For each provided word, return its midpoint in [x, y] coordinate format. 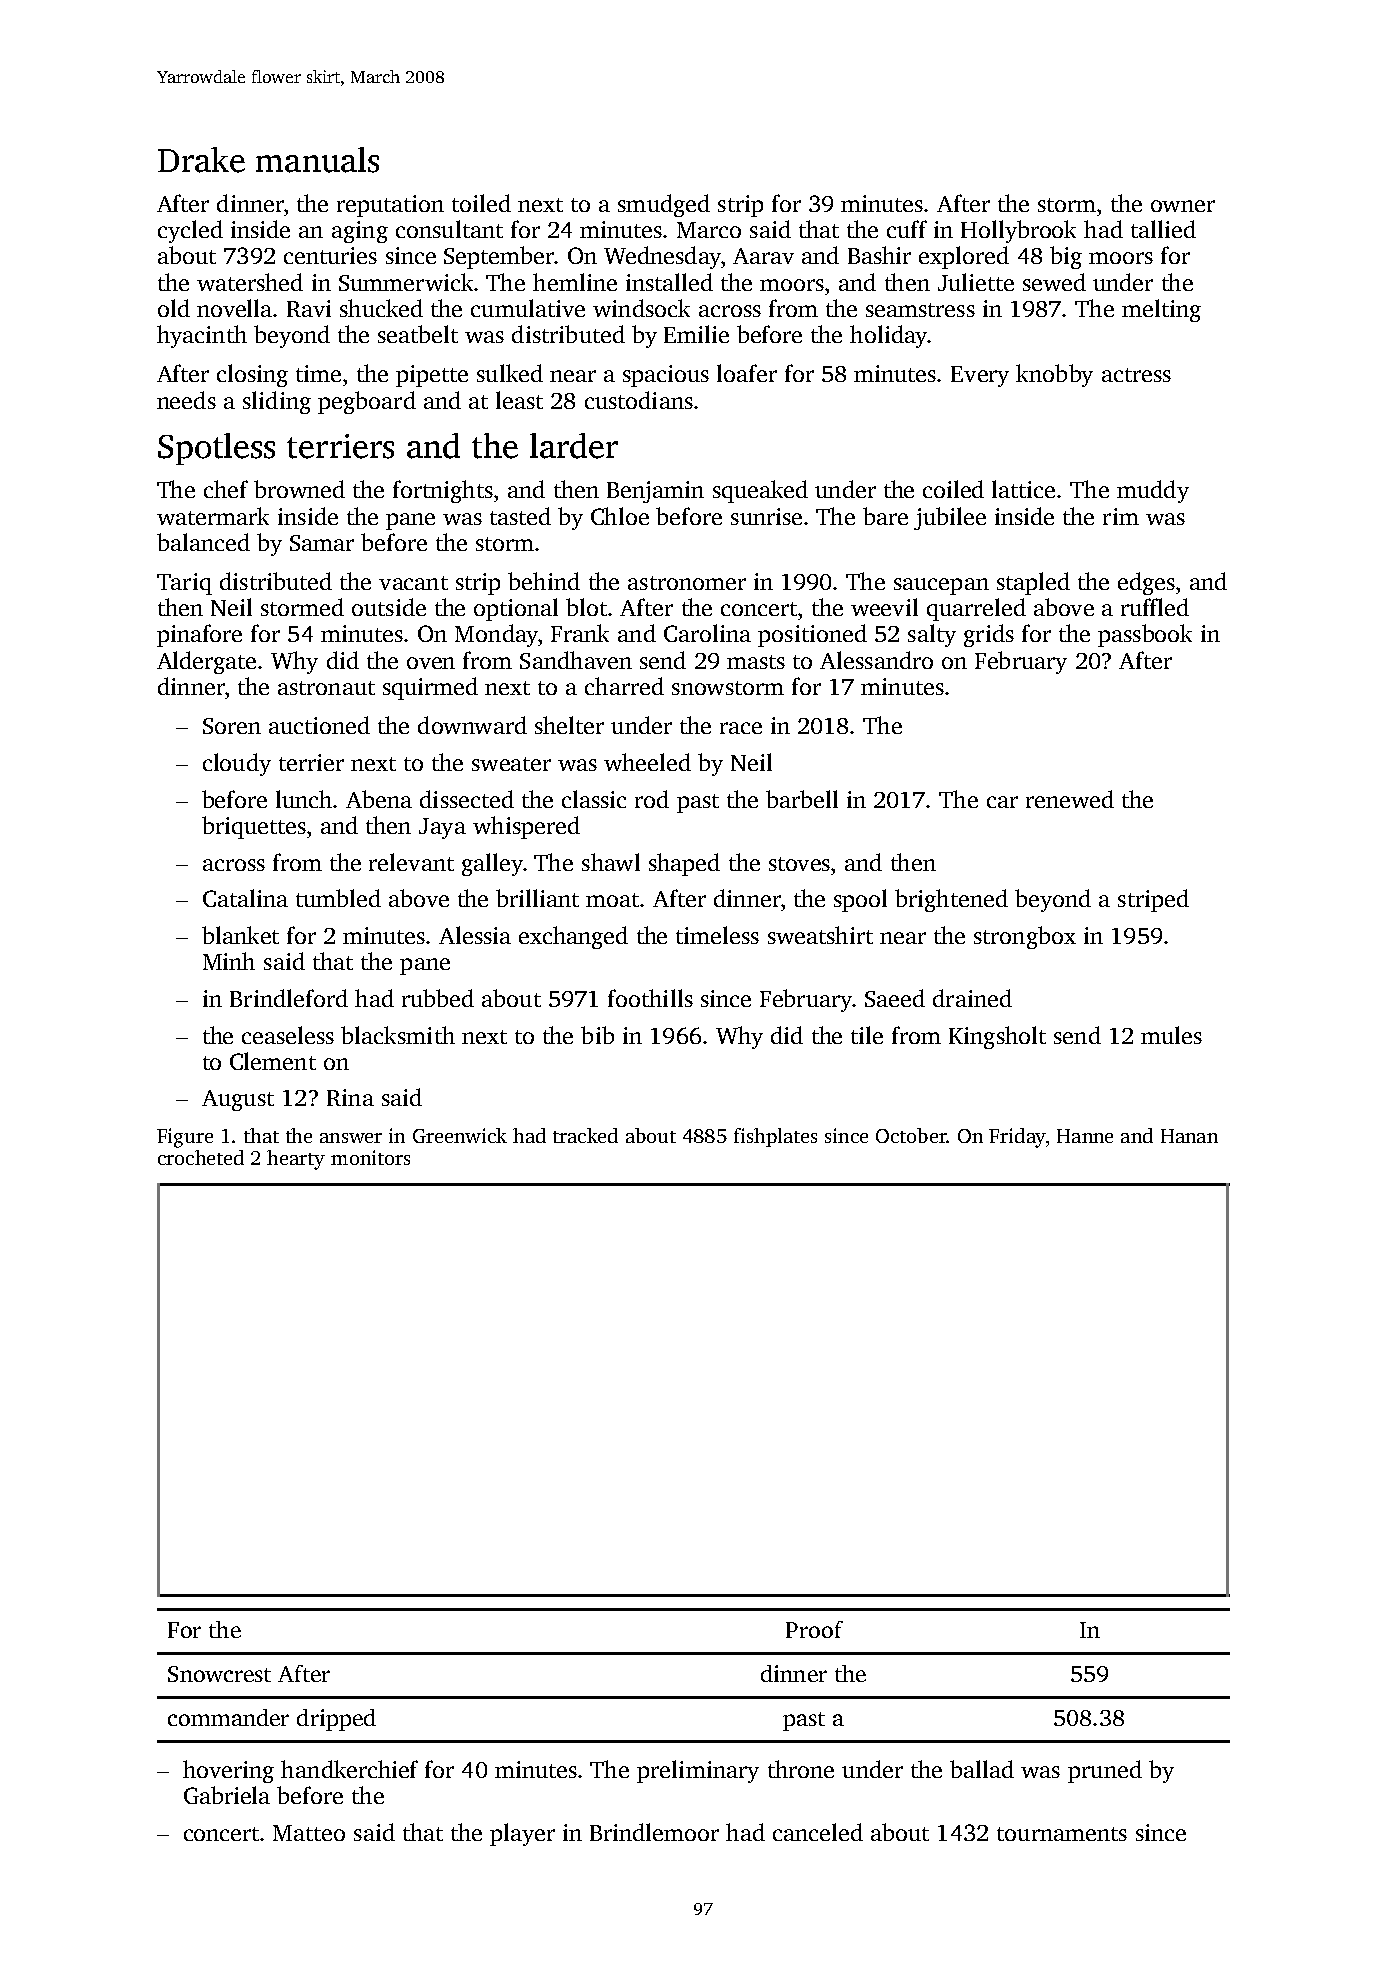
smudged [664, 205]
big [1066, 257]
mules [1171, 1035]
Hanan [1189, 1136]
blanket [240, 935]
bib [597, 1035]
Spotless [216, 449]
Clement [273, 1061]
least [519, 400]
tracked [585, 1135]
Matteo [309, 1833]
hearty [296, 1160]
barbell [802, 799]
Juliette [976, 282]
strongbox [1025, 937]
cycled [190, 231]
